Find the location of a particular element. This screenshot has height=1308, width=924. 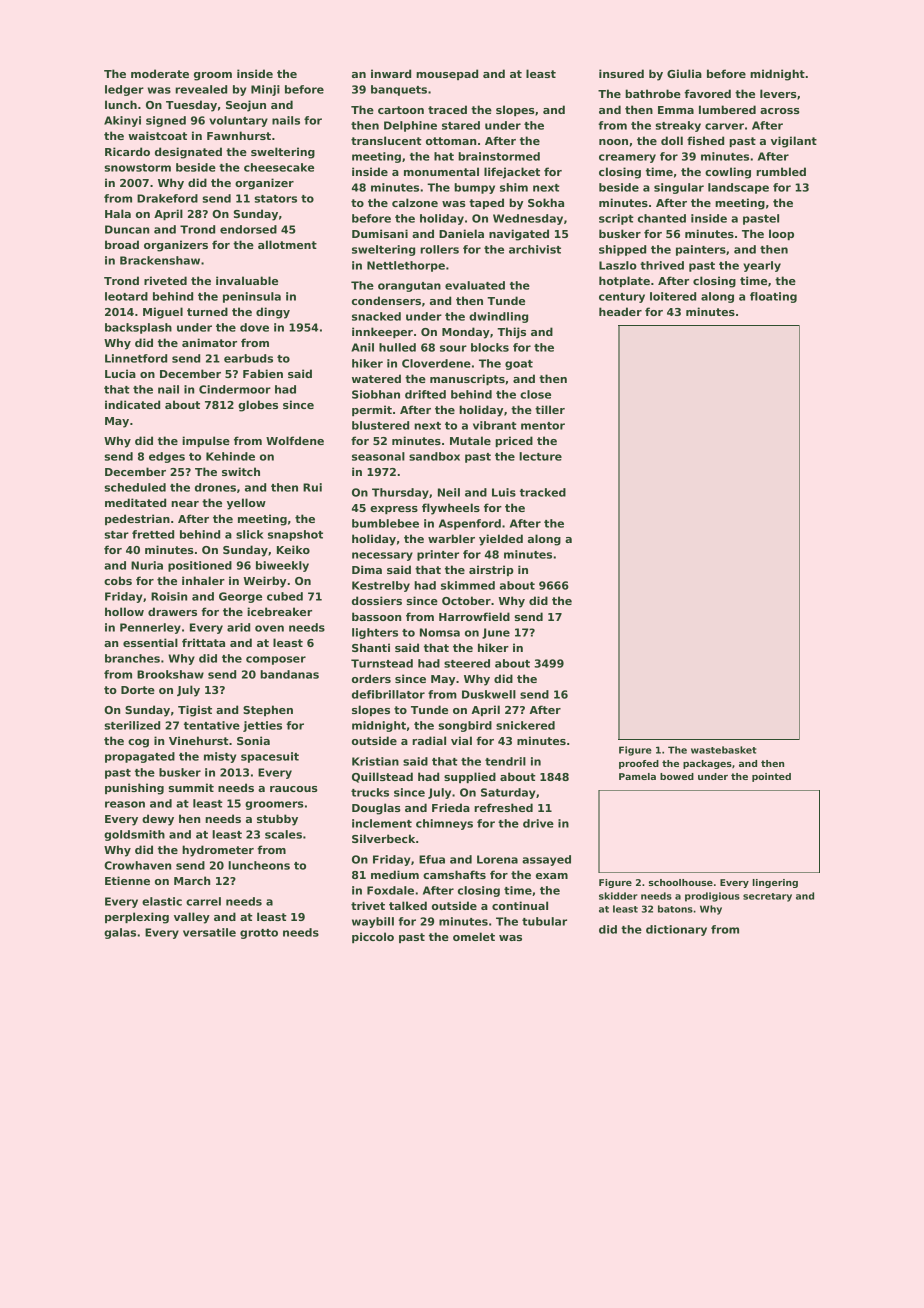

Daniela is located at coordinates (461, 233).
